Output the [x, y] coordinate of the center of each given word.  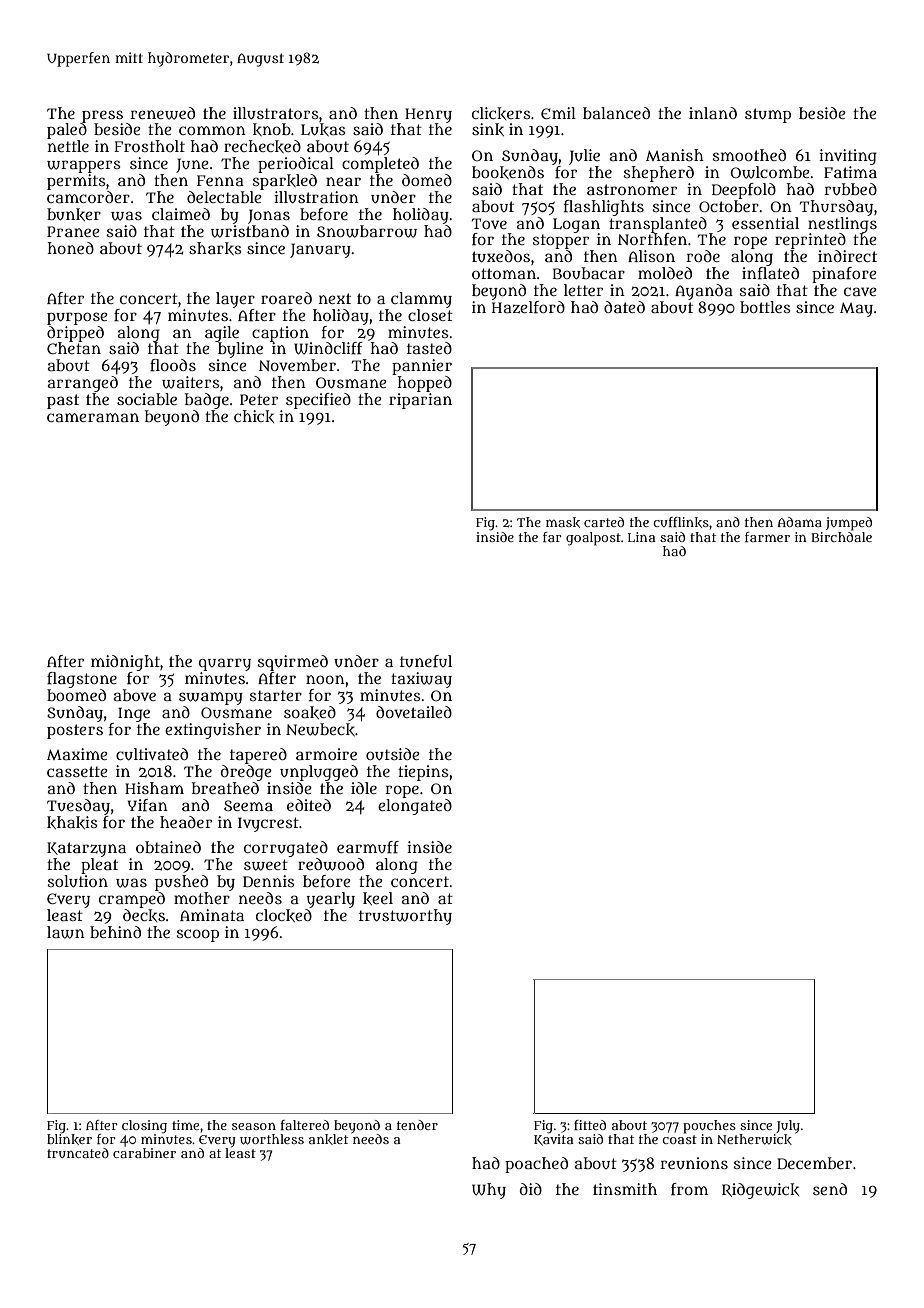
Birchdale [841, 537]
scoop [198, 935]
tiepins [423, 773]
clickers [501, 113]
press [102, 116]
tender [417, 1125]
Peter [259, 399]
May [856, 309]
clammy [421, 300]
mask [563, 522]
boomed [76, 695]
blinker [69, 1139]
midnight [125, 663]
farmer [767, 537]
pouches [709, 1126]
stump [768, 115]
